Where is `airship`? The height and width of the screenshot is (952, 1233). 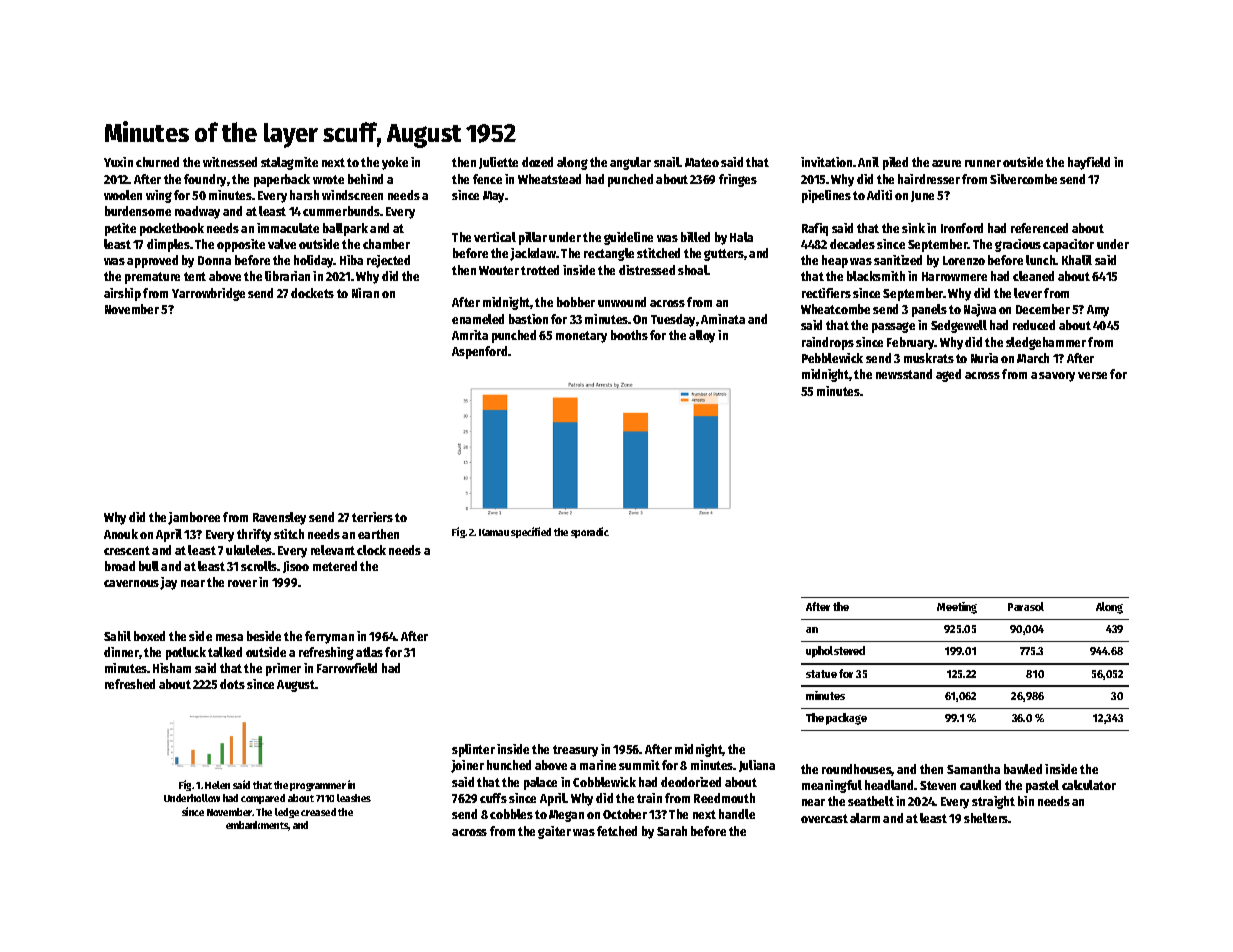
airship is located at coordinates (122, 294).
